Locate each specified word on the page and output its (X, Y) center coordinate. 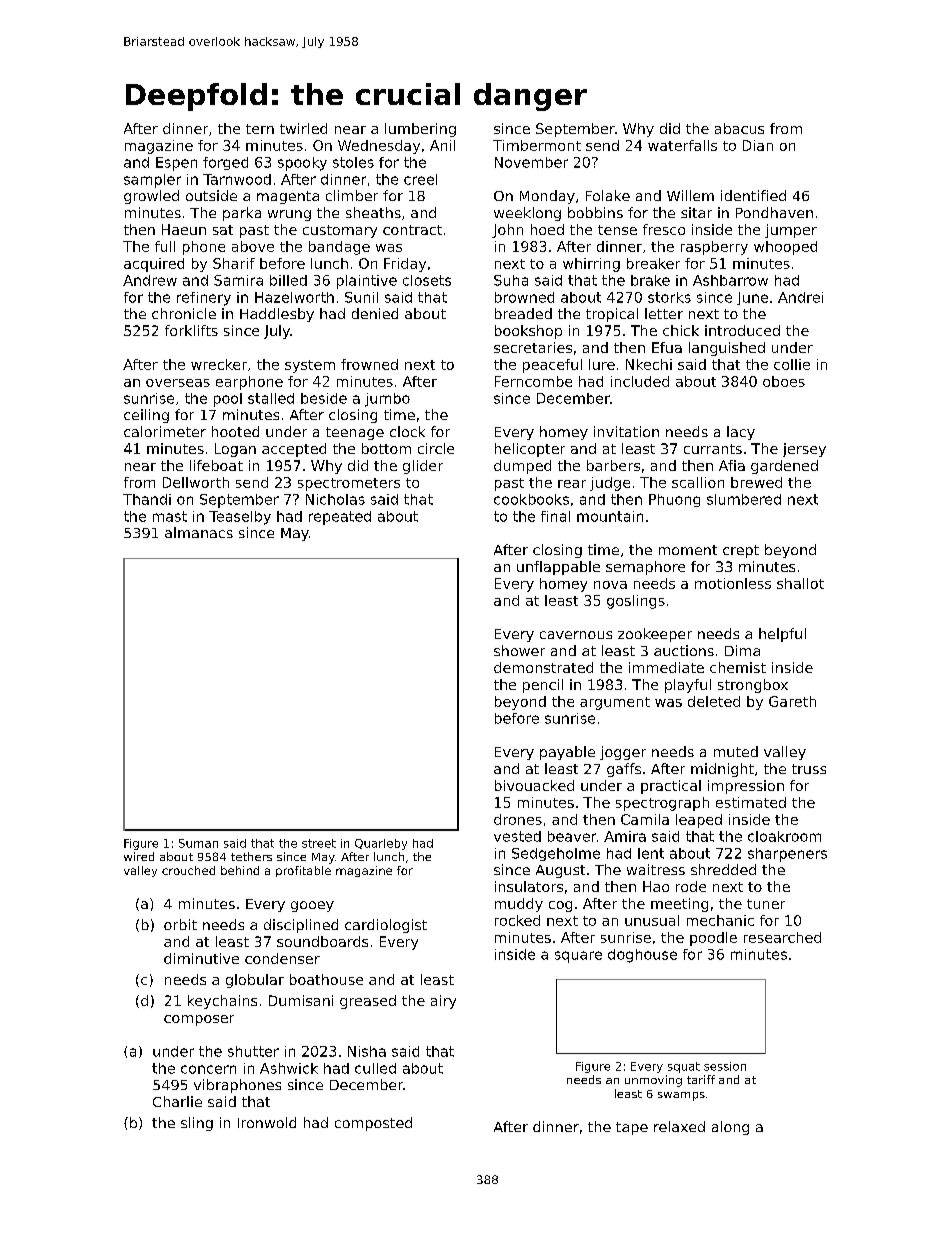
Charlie (177, 1101)
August (560, 871)
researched (782, 937)
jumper (791, 231)
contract (412, 230)
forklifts (191, 330)
